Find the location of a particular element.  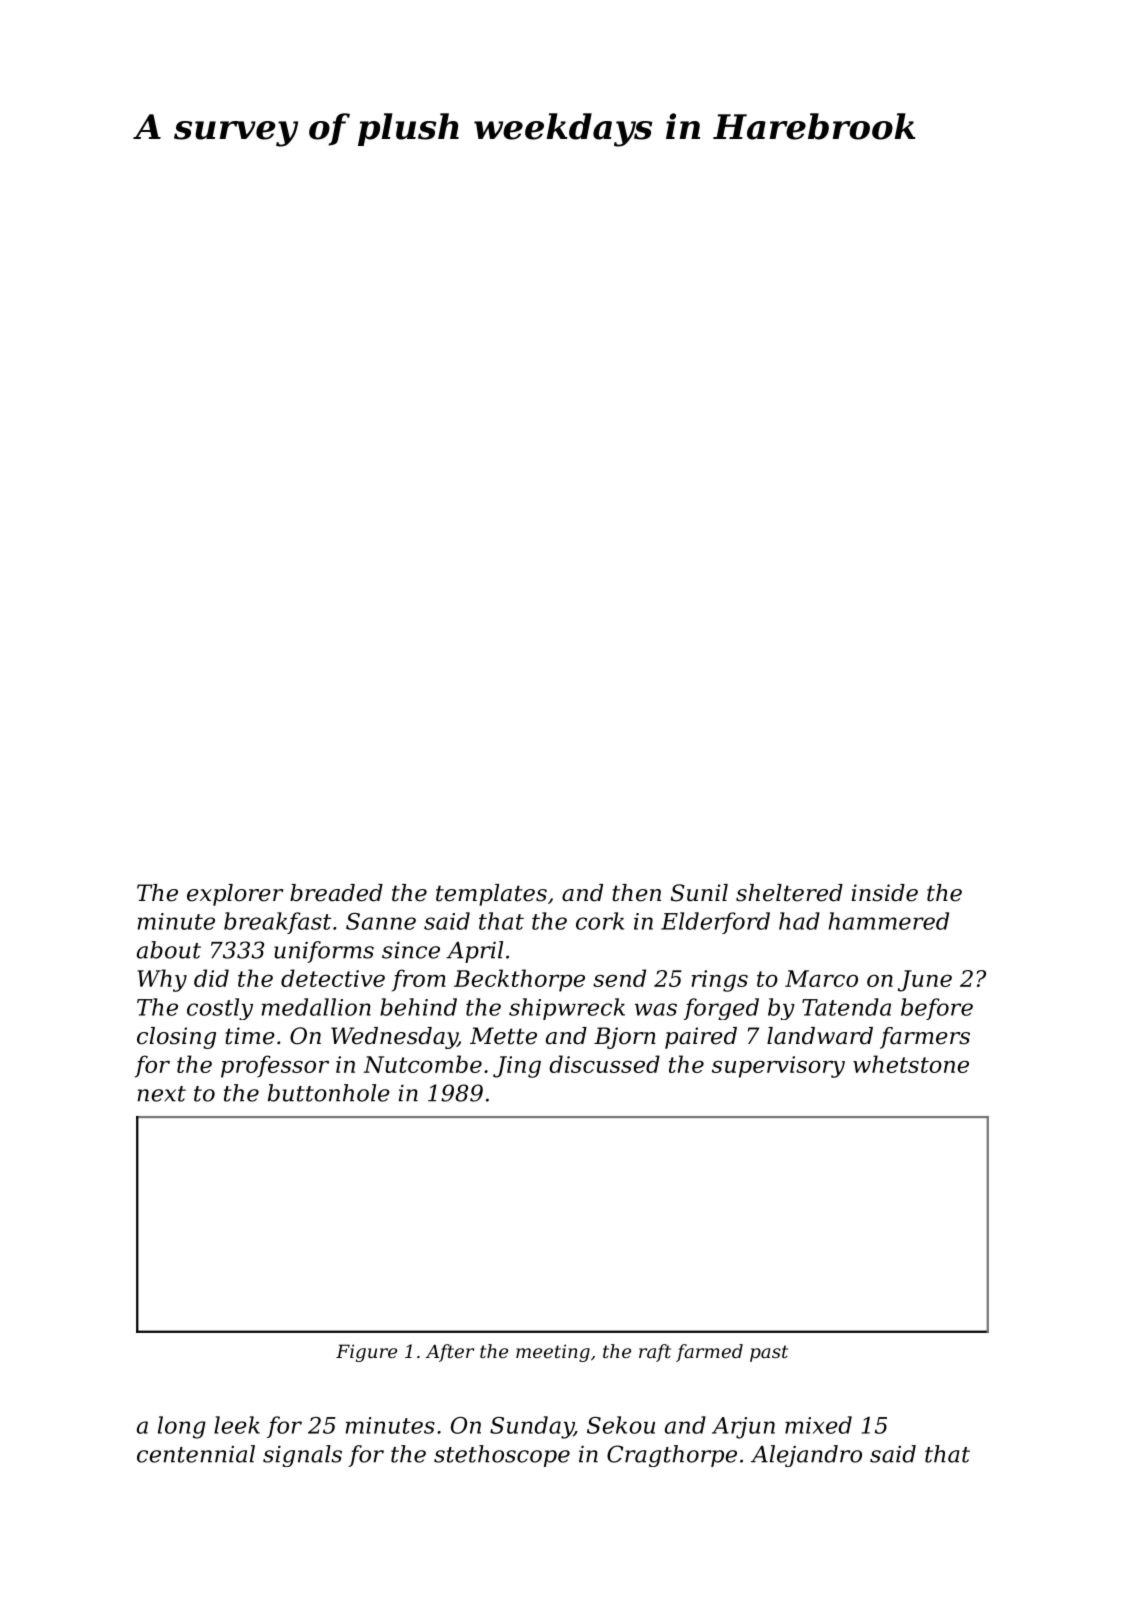

Wednesday is located at coordinates (394, 1038).
